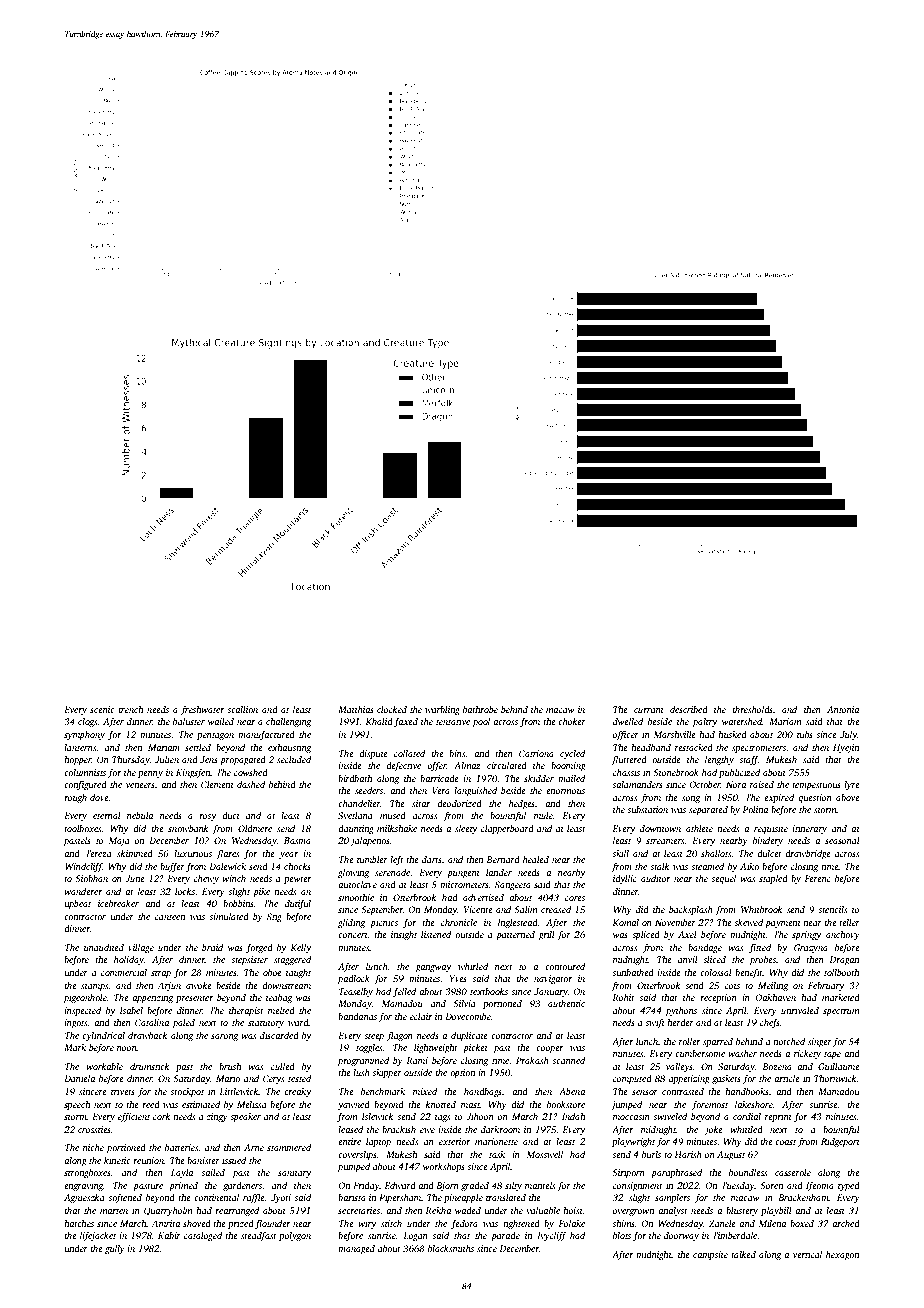 This page has height=1308, width=924. What do you see at coordinates (84, 1198) in the page?
I see `Agnieszka` at bounding box center [84, 1198].
